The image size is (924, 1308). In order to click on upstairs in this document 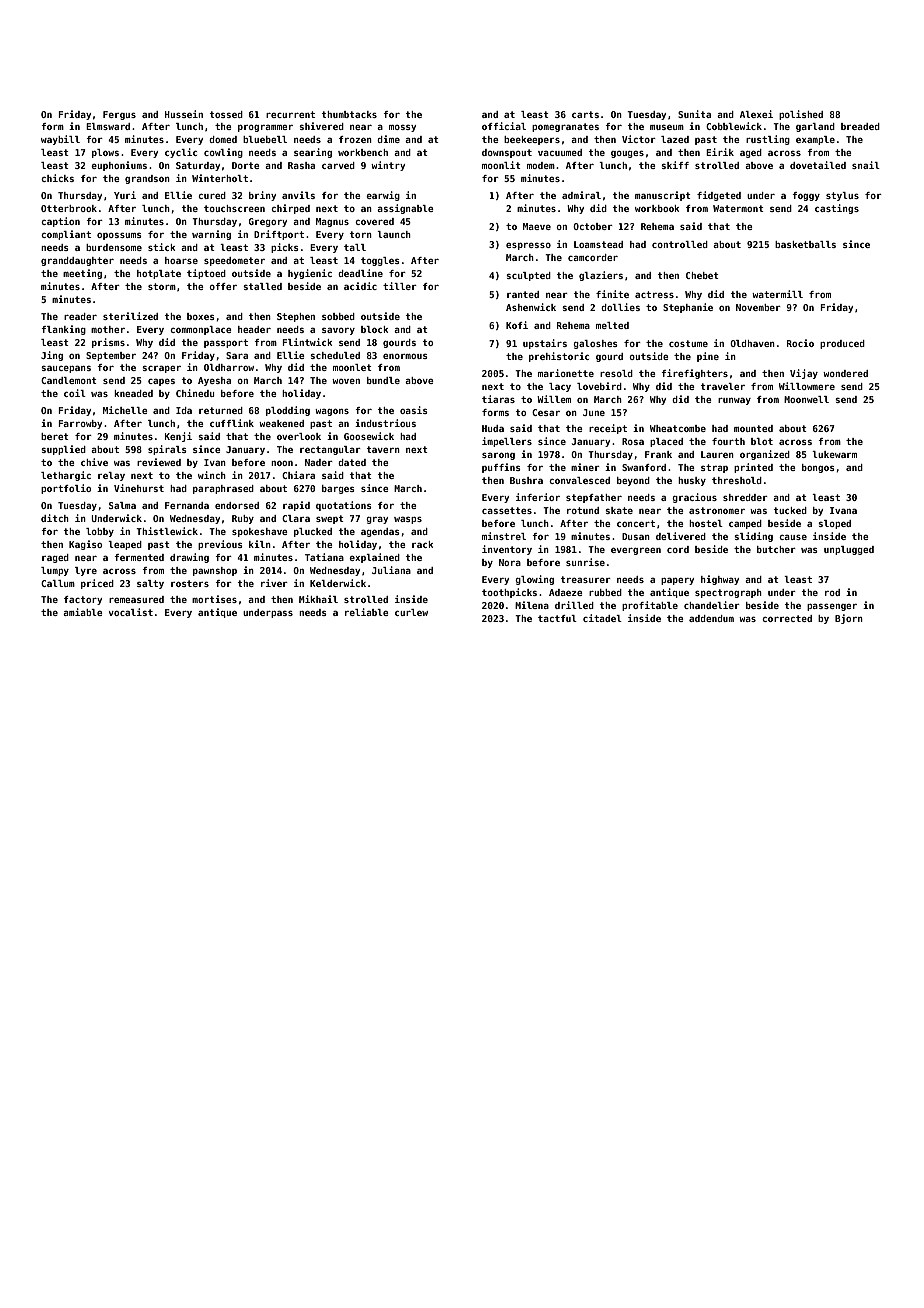, I will do `click(545, 344)`.
